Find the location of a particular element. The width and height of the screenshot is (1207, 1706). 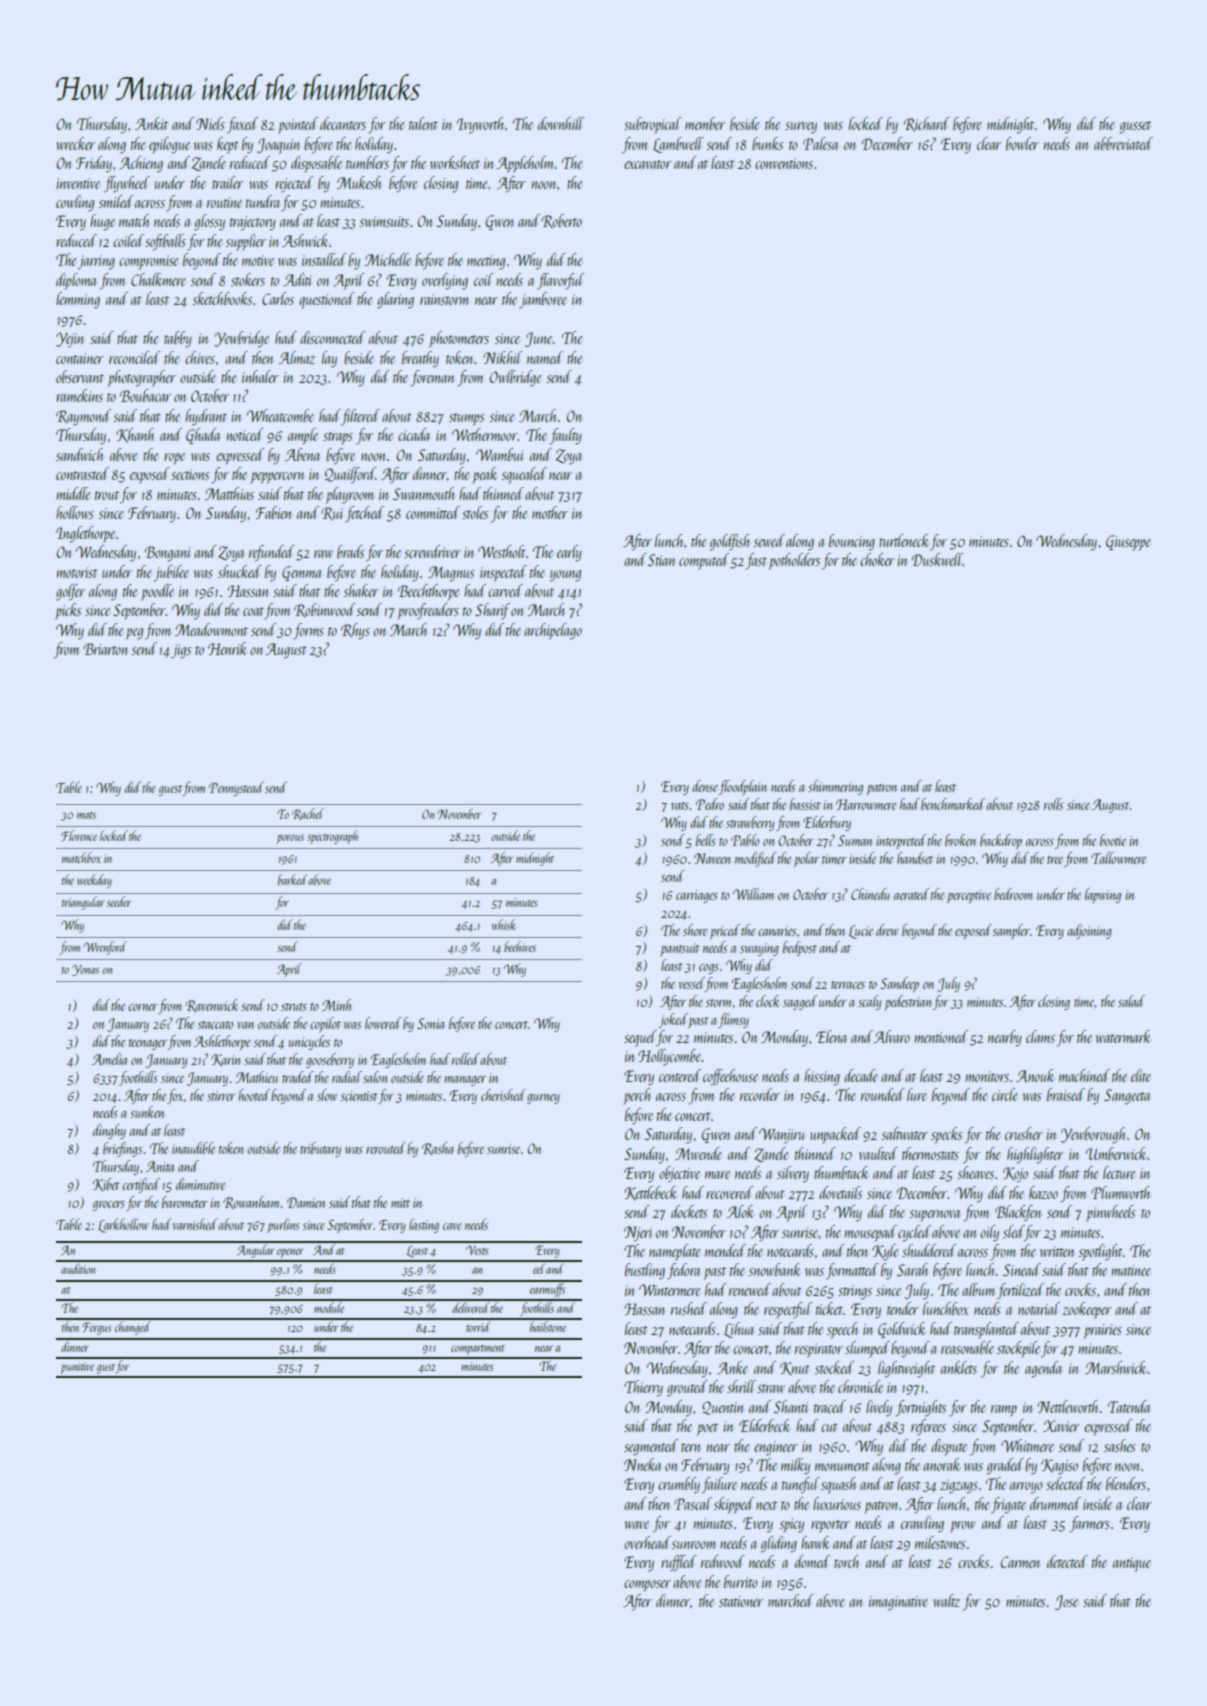

Briarton is located at coordinates (105, 649).
